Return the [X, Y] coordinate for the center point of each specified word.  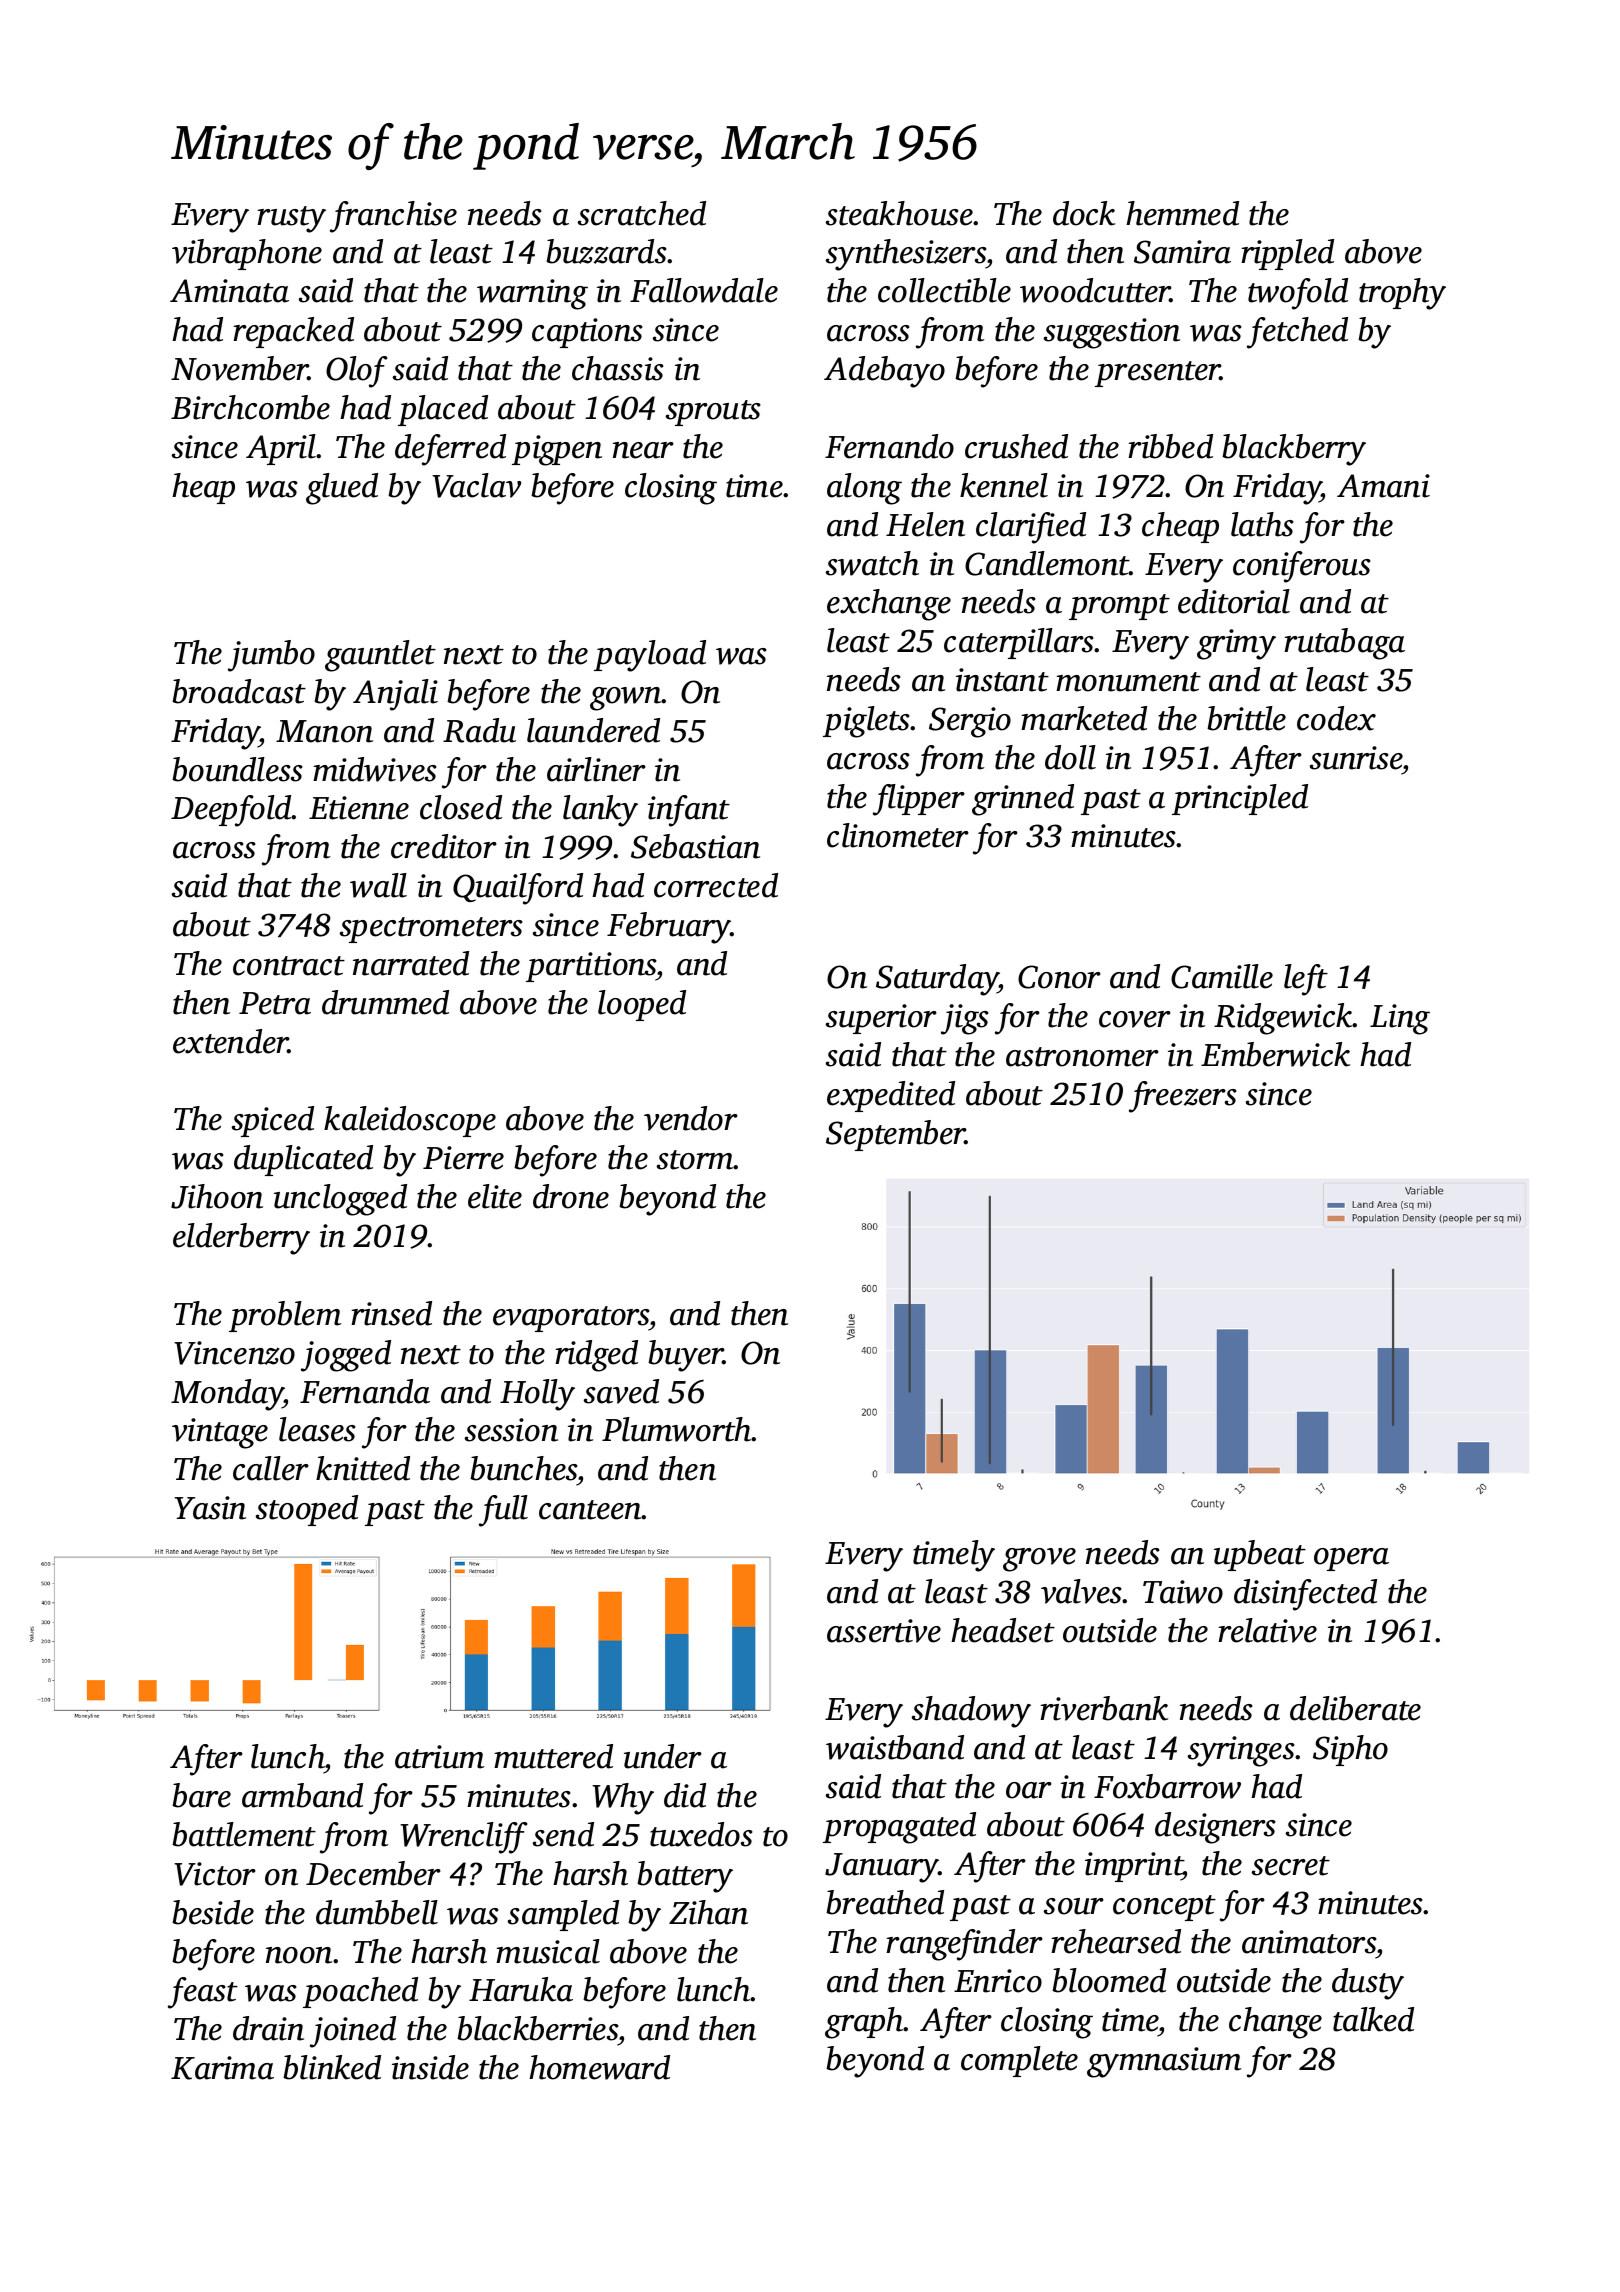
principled [1240, 799]
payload [650, 656]
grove [1039, 1560]
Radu [479, 730]
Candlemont [1047, 563]
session [511, 1430]
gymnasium [1164, 2062]
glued [342, 489]
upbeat [1260, 1555]
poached [360, 1992]
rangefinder [964, 1945]
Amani [1383, 486]
